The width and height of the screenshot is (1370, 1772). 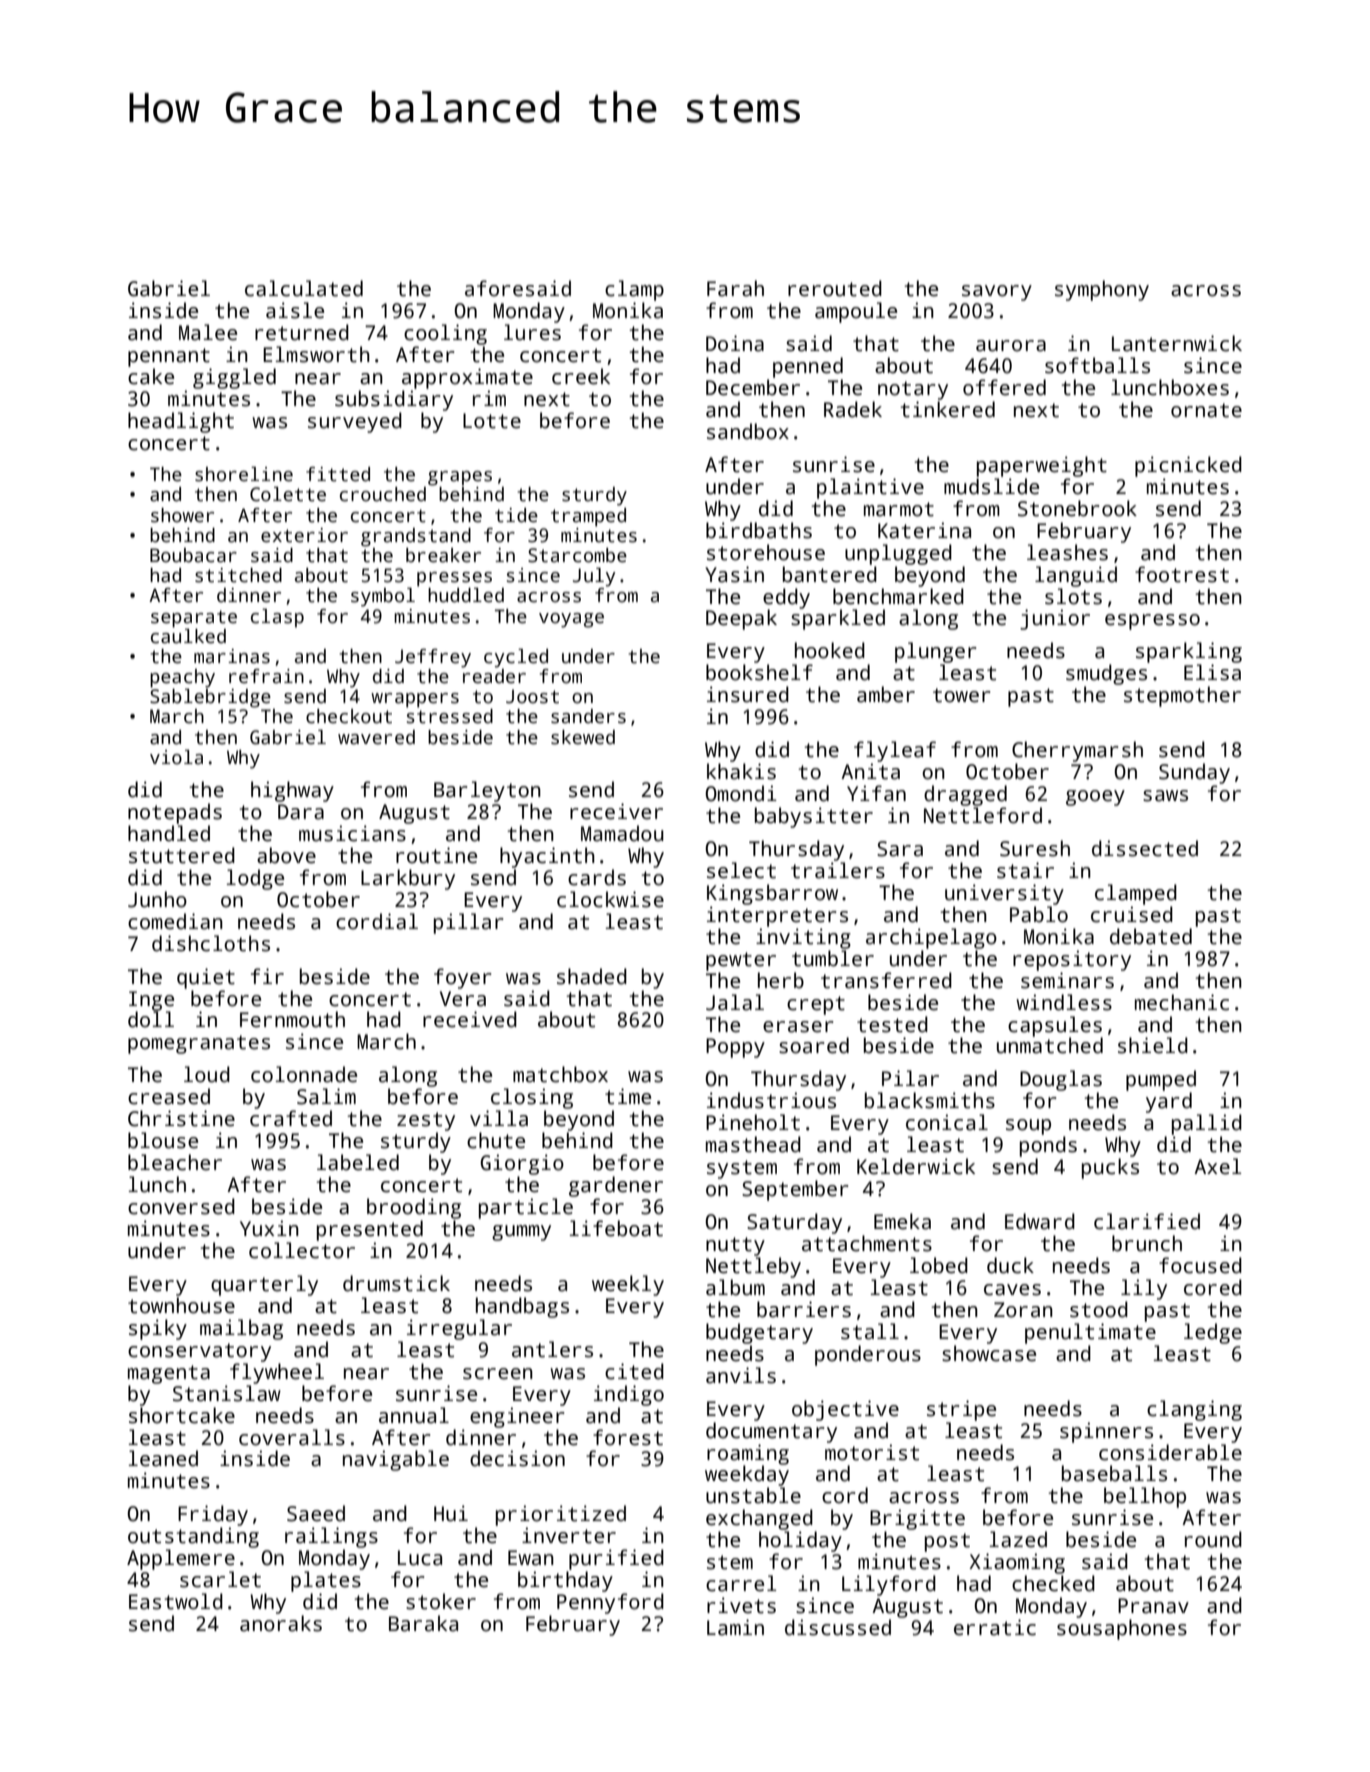 I want to click on round, so click(x=1213, y=1539).
